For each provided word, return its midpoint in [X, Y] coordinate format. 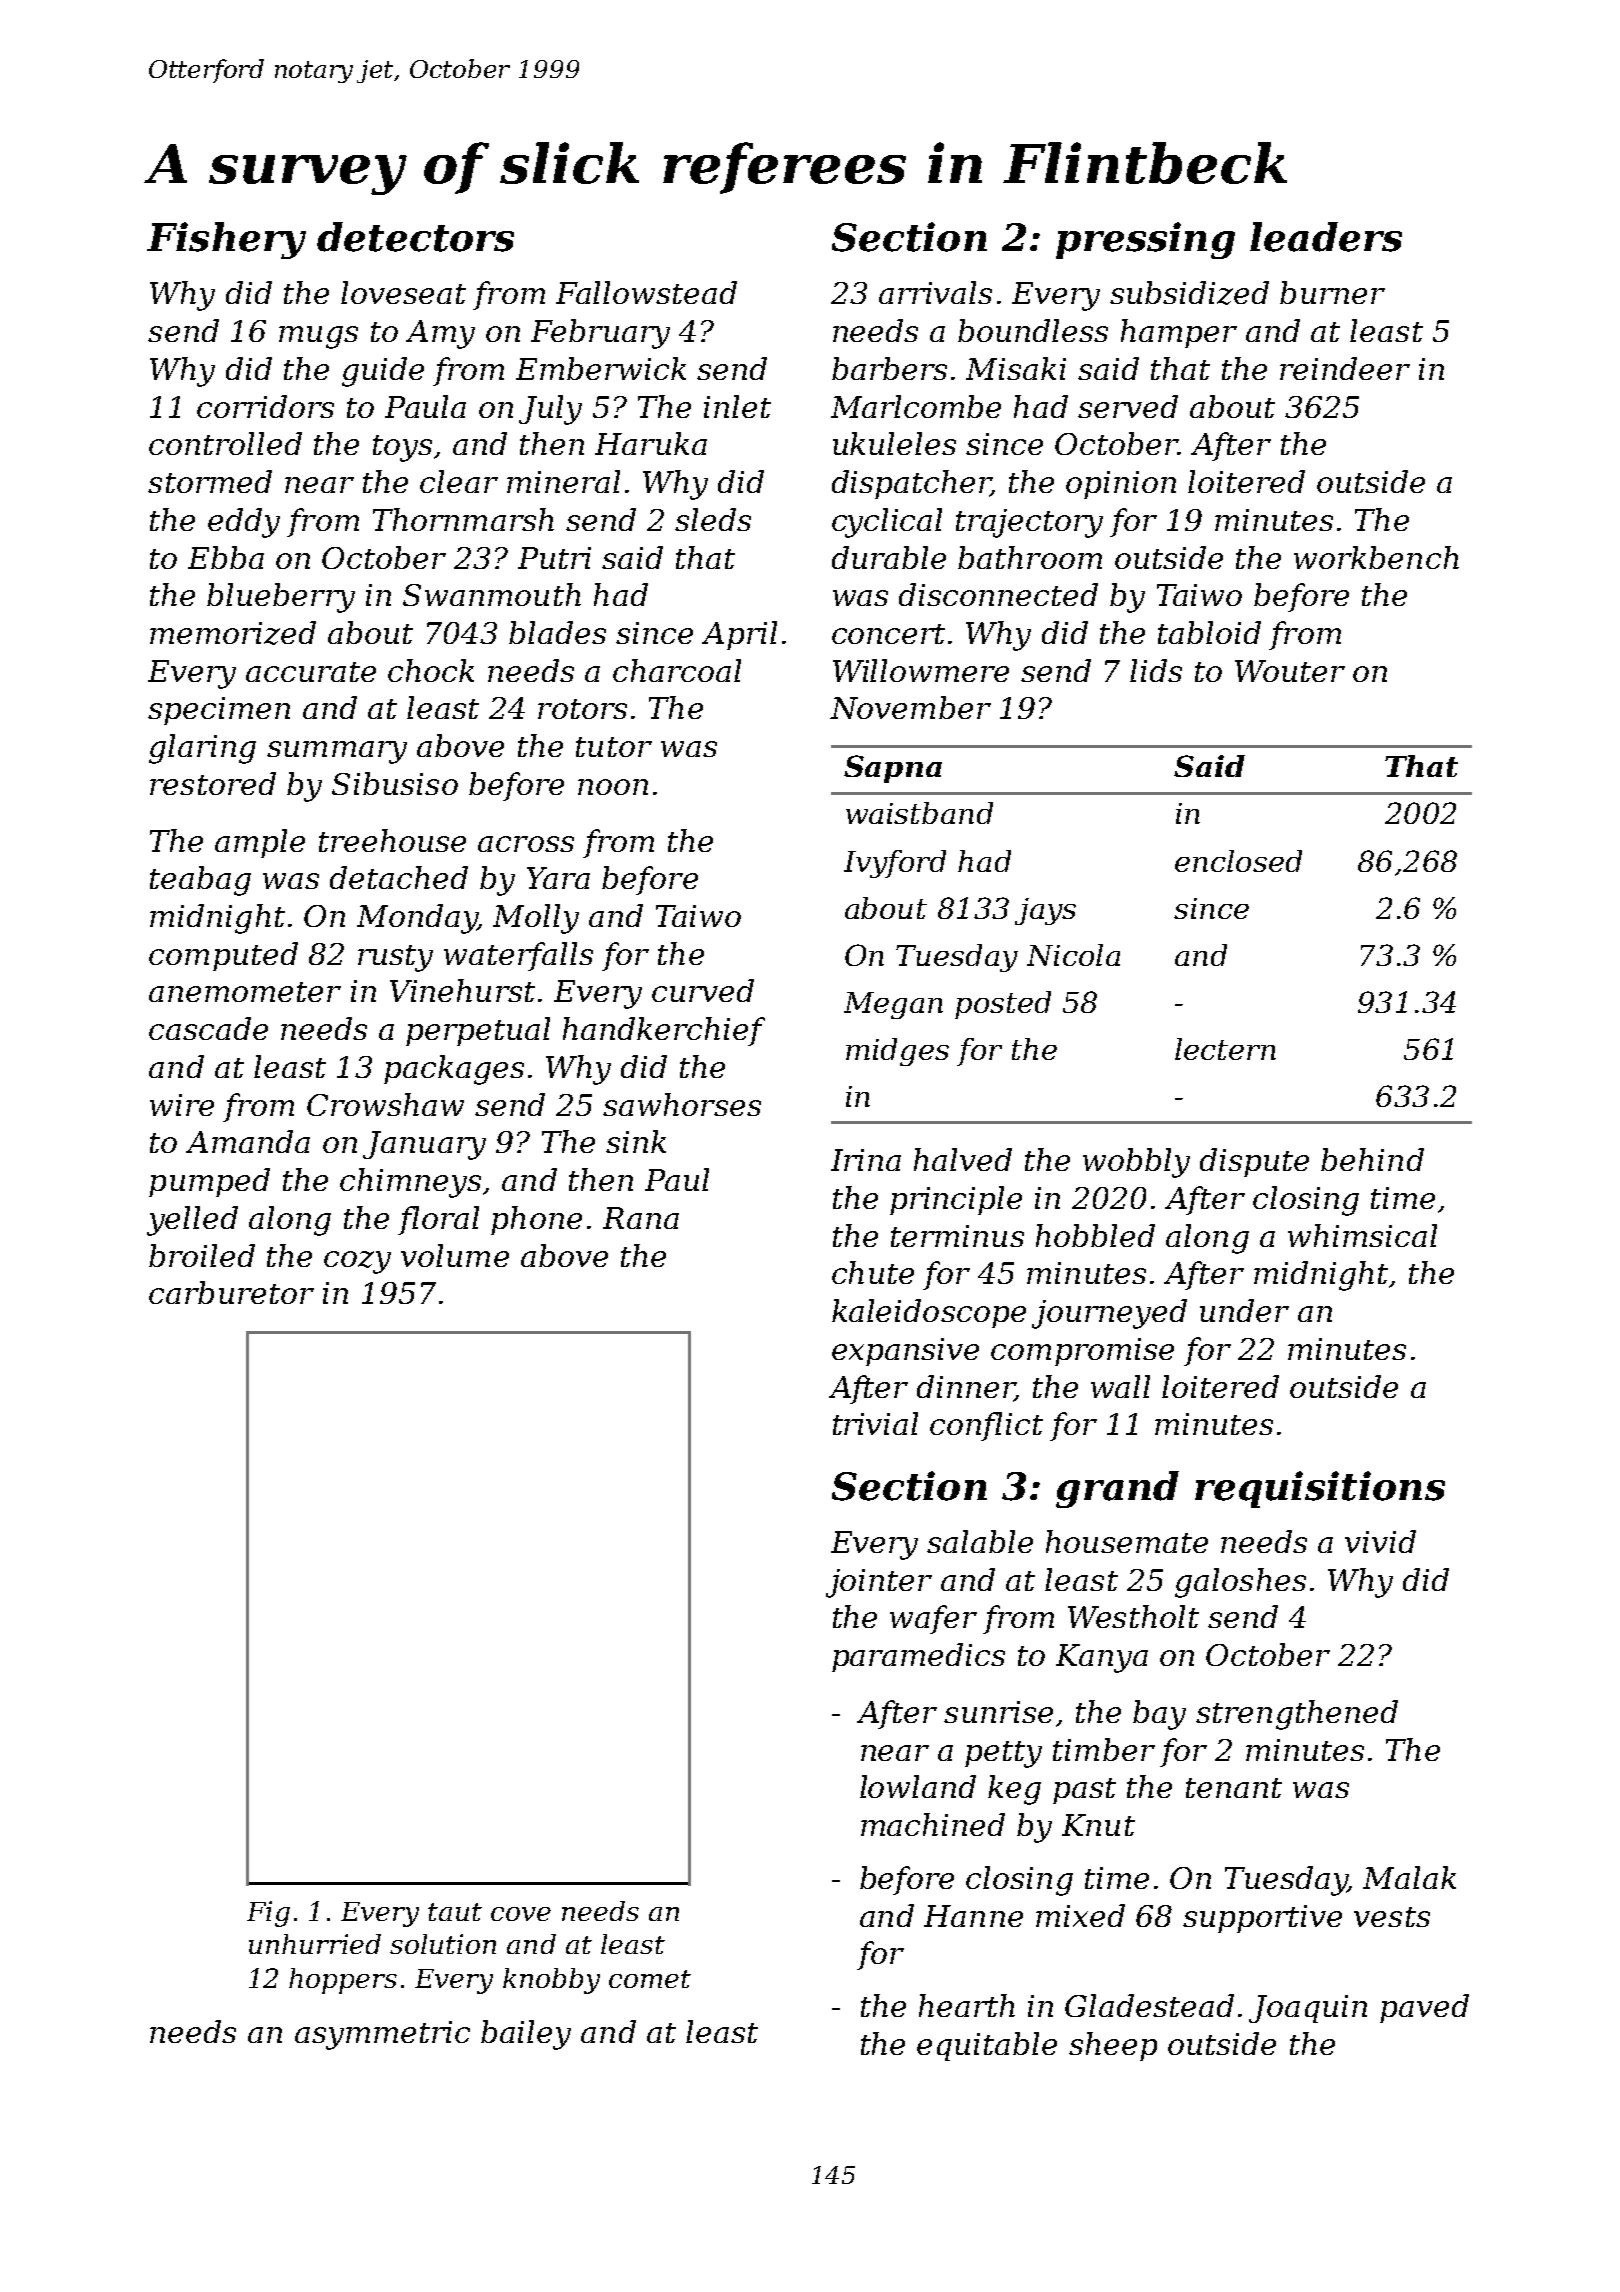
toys [402, 448]
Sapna [893, 769]
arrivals [935, 292]
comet [650, 1979]
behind [1372, 1159]
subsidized [1189, 293]
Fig [268, 1914]
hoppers [343, 1981]
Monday [417, 919]
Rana [641, 1218]
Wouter [1290, 671]
